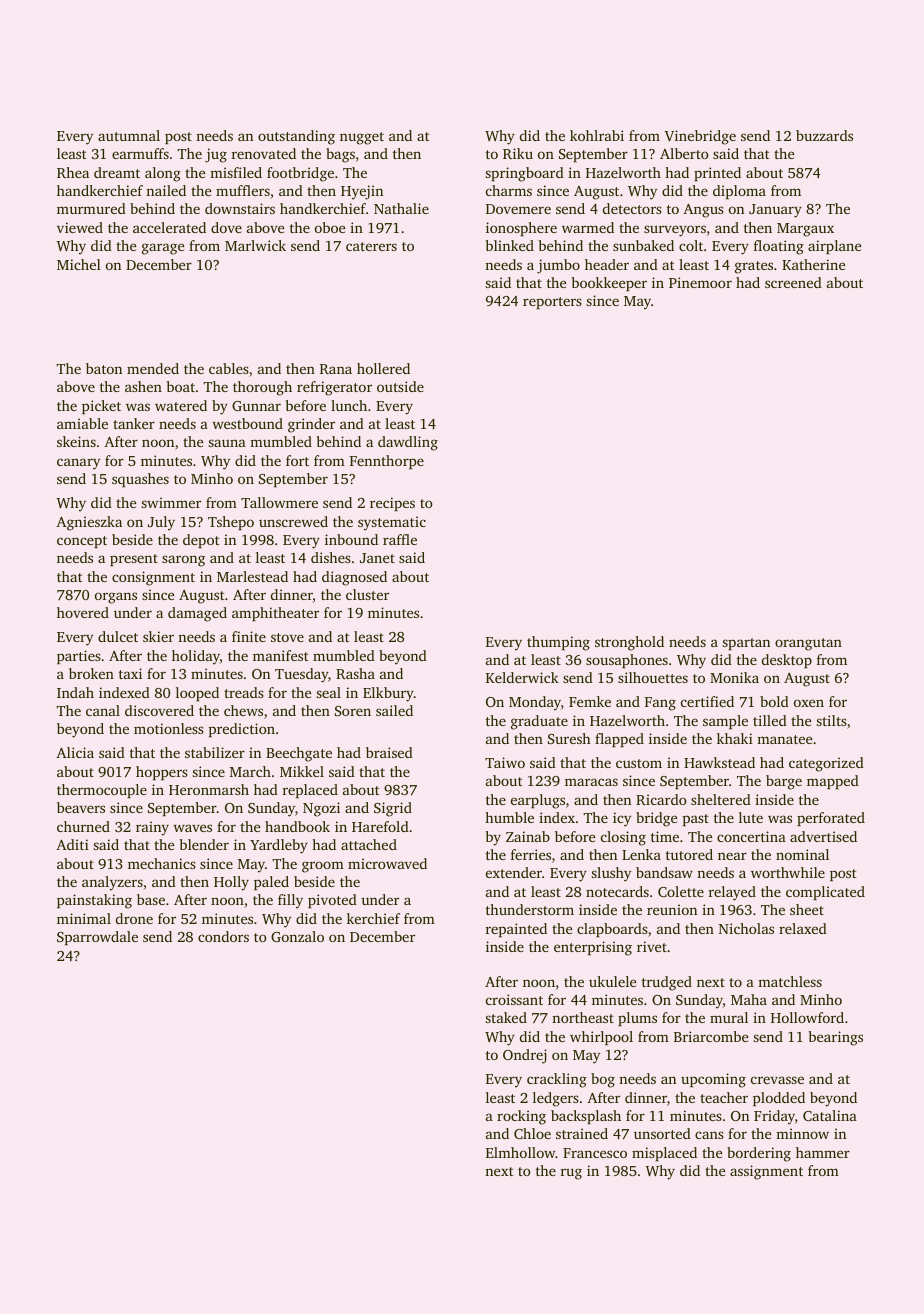  Describe the element at coordinates (362, 138) in the screenshot. I see `nugget` at that location.
